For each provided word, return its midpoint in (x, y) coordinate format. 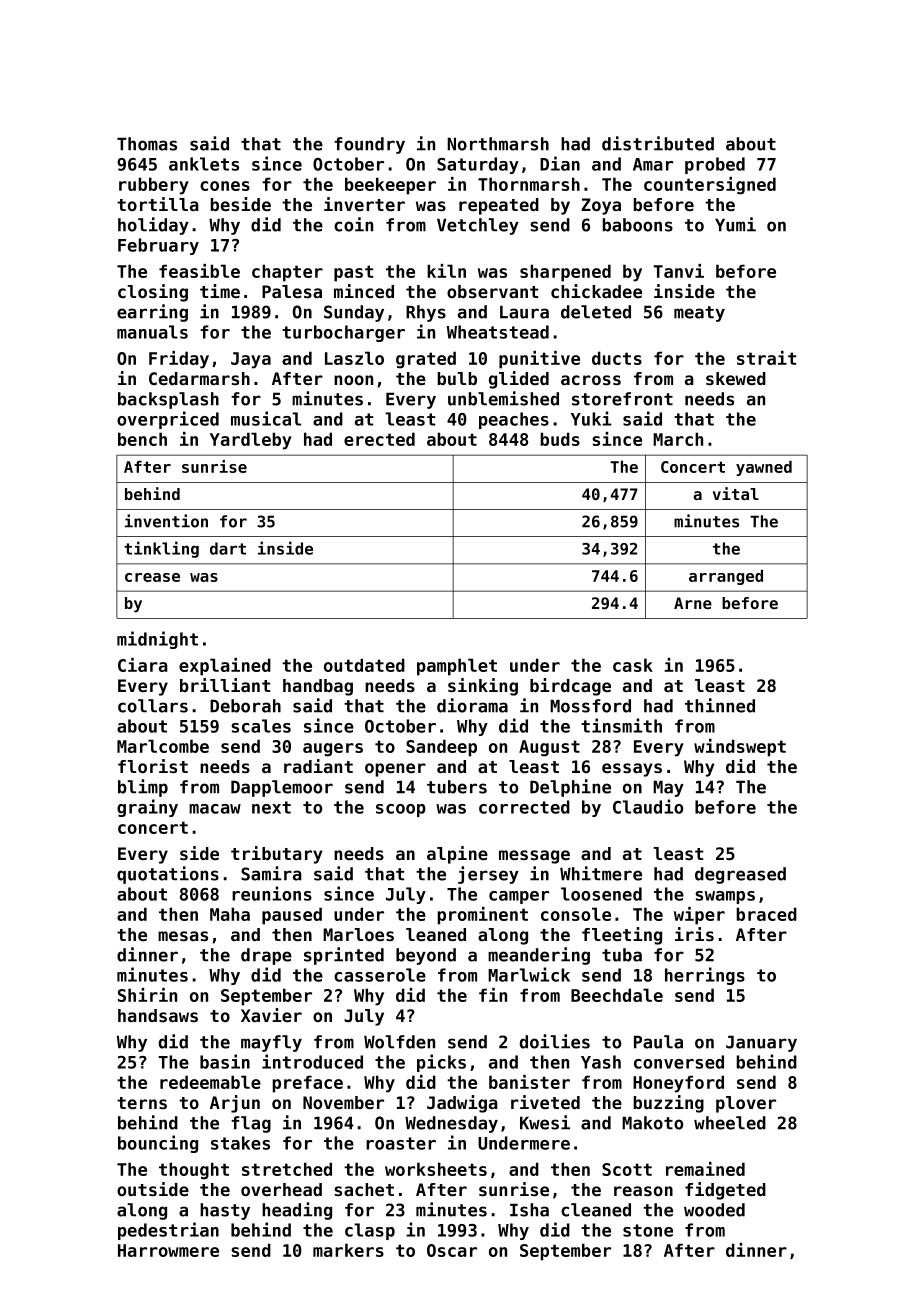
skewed (736, 378)
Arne (693, 603)
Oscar (452, 1250)
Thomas (147, 144)
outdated (364, 665)
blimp (143, 788)
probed (715, 165)
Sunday (354, 313)
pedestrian (168, 1231)
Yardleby (251, 441)
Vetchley (478, 226)
